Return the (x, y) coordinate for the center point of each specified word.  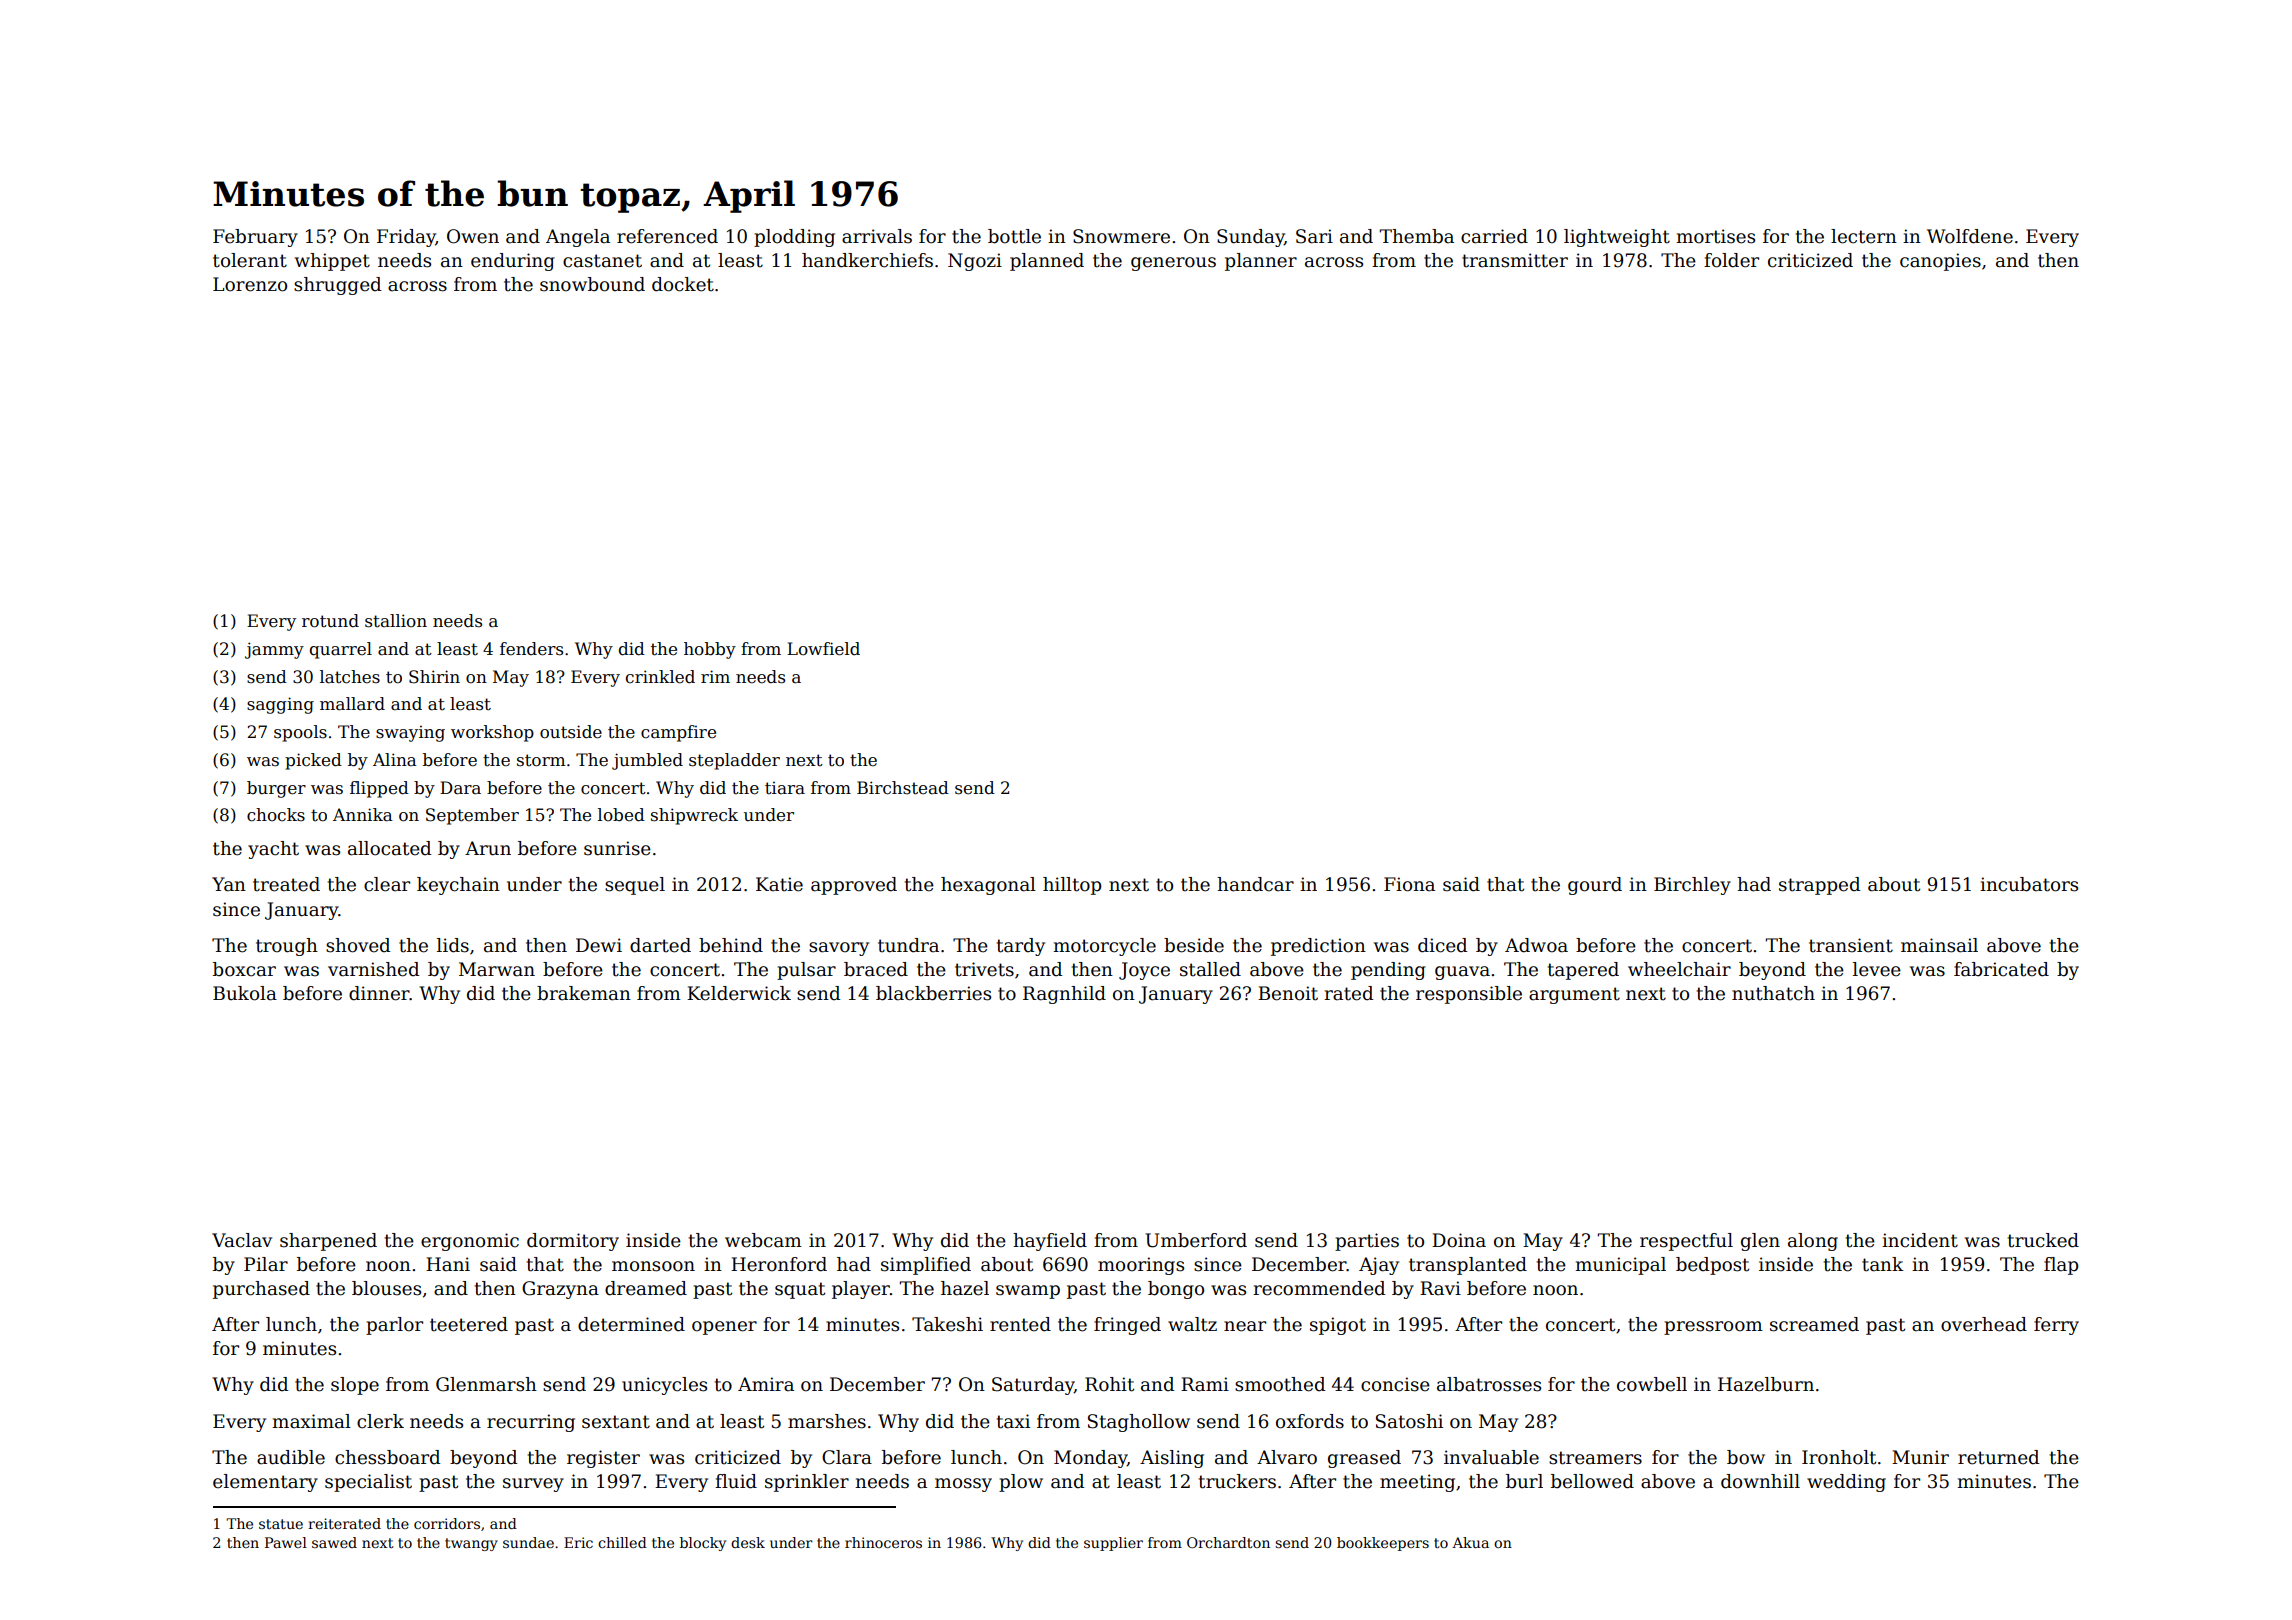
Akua (1470, 1542)
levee (1877, 969)
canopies (1940, 262)
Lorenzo (250, 284)
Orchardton (1228, 1542)
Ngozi (975, 262)
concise (1395, 1384)
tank (1883, 1264)
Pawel (286, 1542)
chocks (276, 815)
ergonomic (470, 1242)
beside (1194, 945)
